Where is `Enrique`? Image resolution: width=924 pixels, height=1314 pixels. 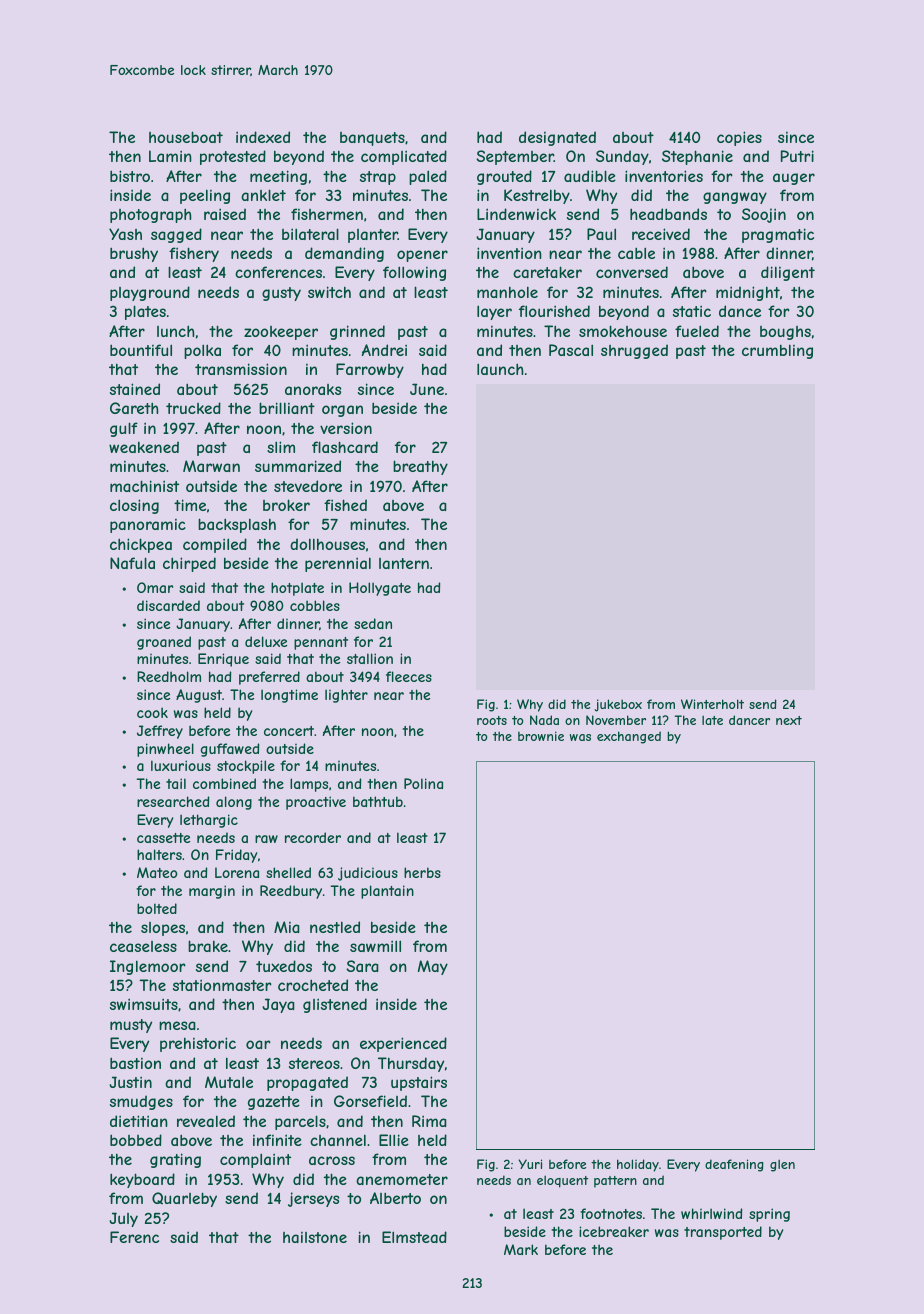 Enrique is located at coordinates (223, 660).
